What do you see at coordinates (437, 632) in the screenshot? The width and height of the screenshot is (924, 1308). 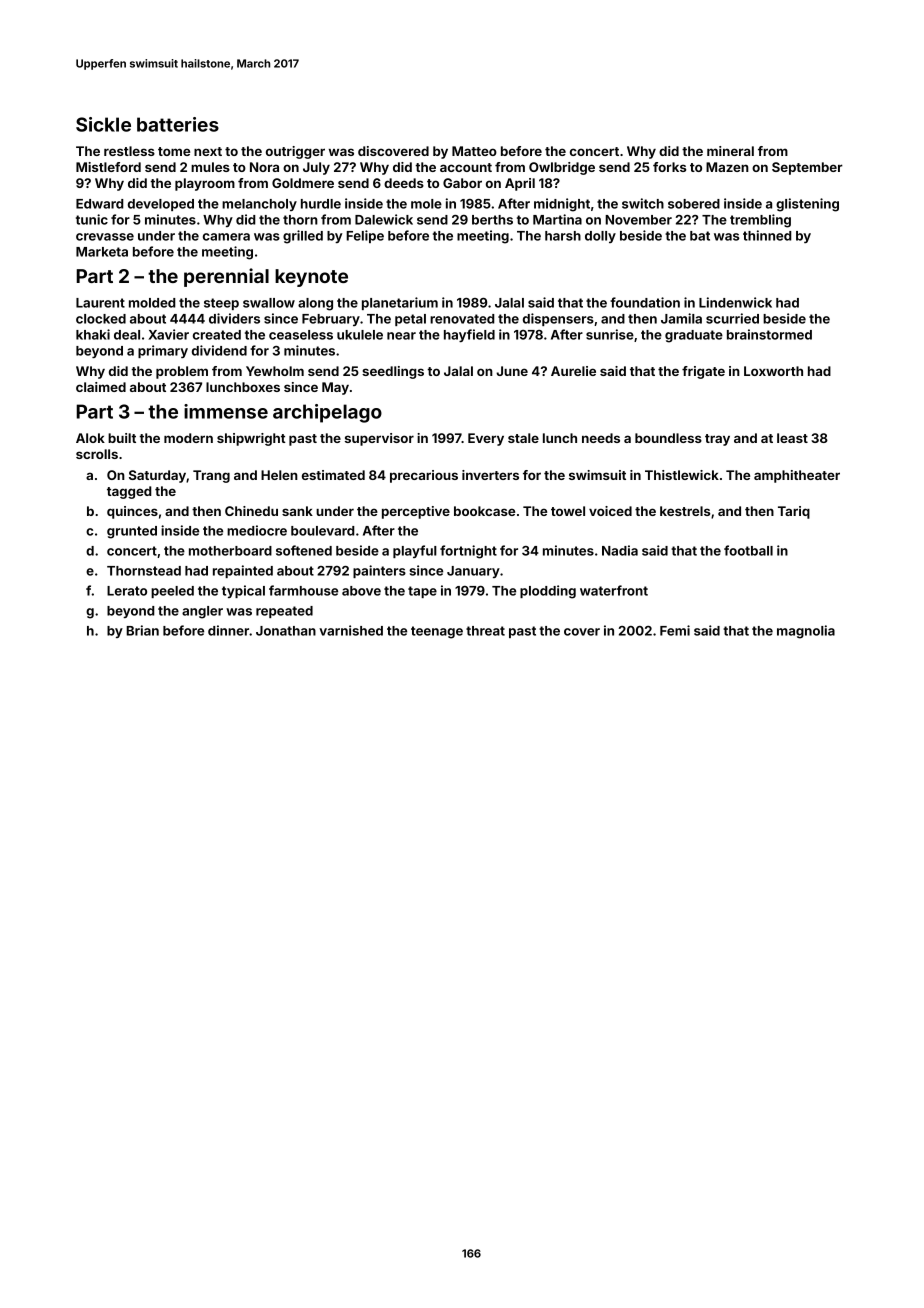 I see `teenage` at bounding box center [437, 632].
